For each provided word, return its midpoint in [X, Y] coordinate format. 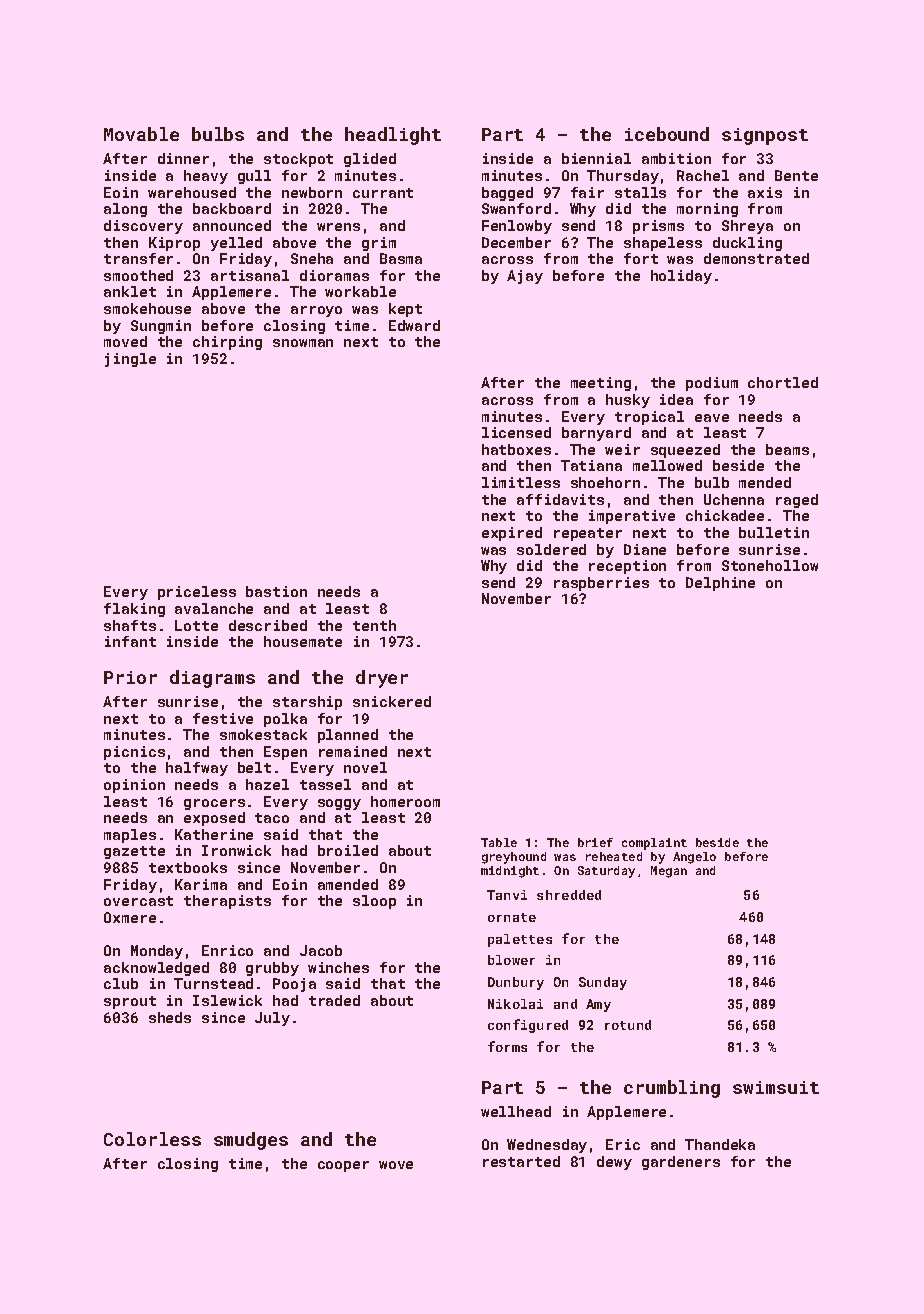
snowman [303, 343]
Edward [414, 325]
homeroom [405, 801]
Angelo [694, 858]
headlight [393, 136]
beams [787, 449]
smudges [251, 1141]
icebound [667, 134]
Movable [141, 134]
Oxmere [130, 917]
